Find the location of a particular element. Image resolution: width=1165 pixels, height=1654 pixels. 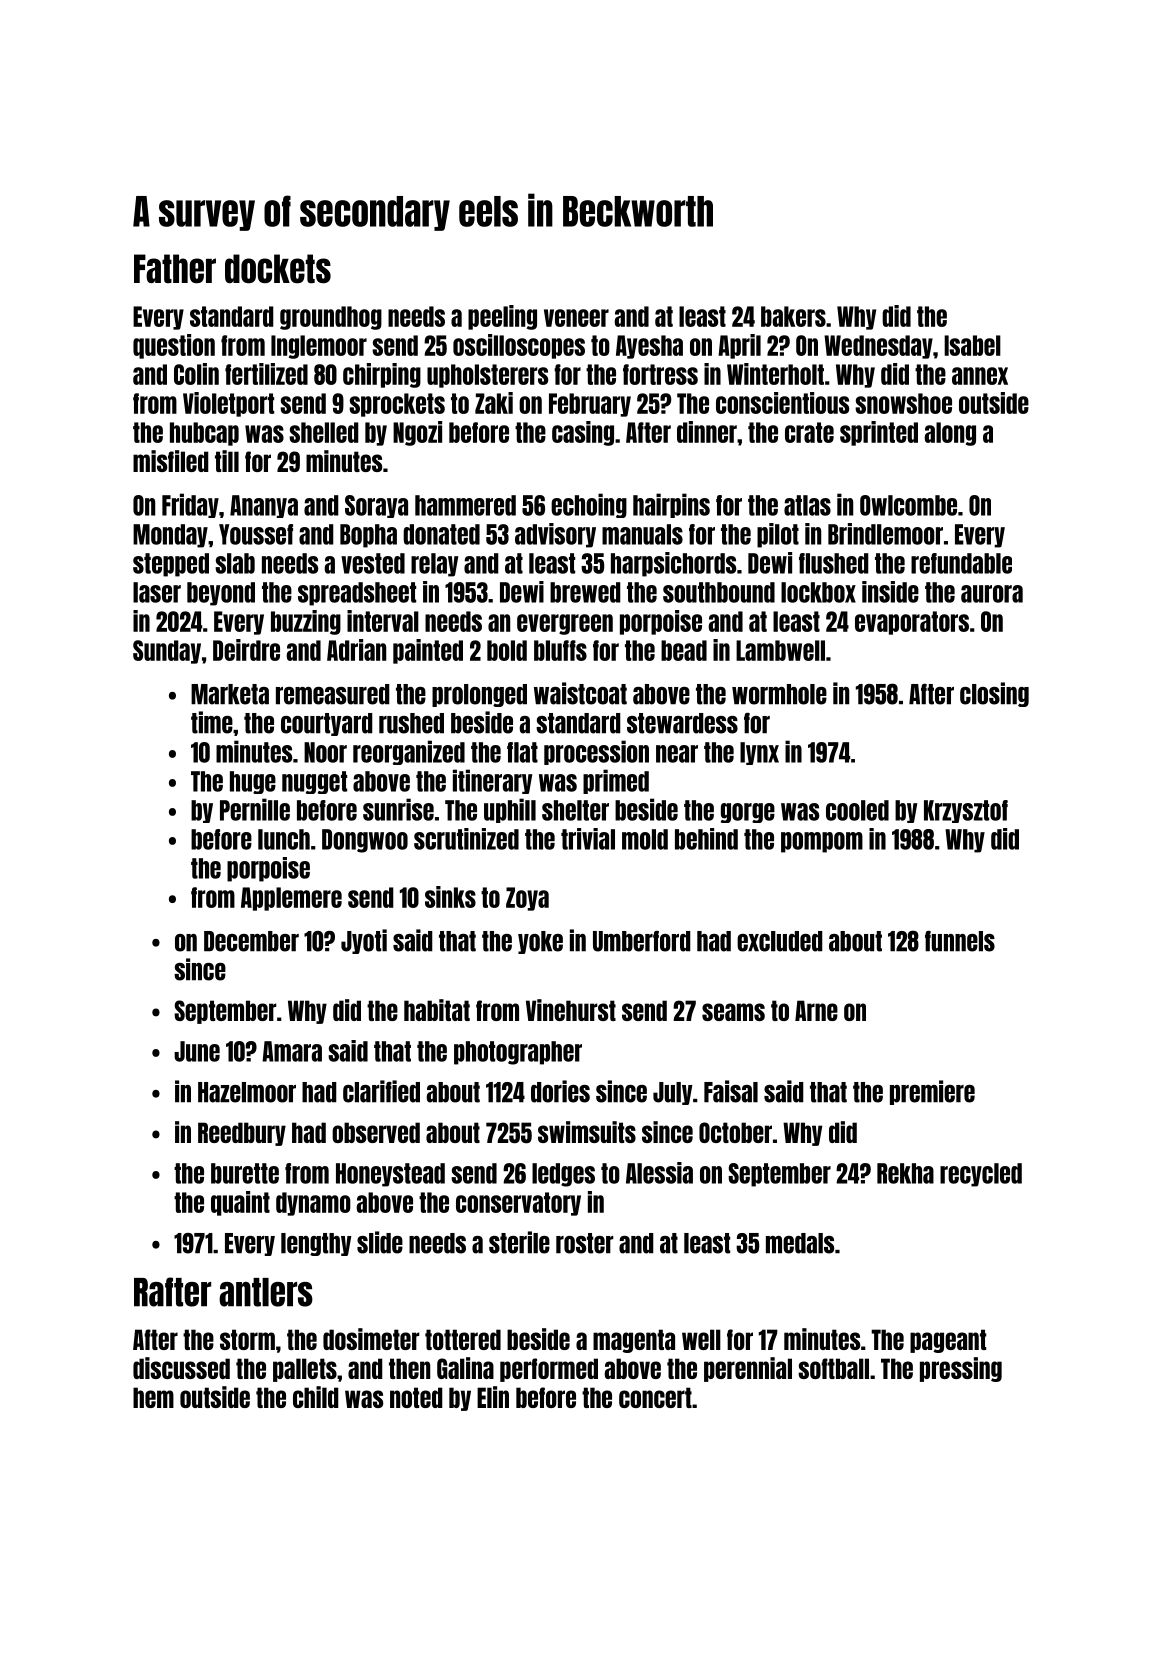

crate is located at coordinates (809, 432).
